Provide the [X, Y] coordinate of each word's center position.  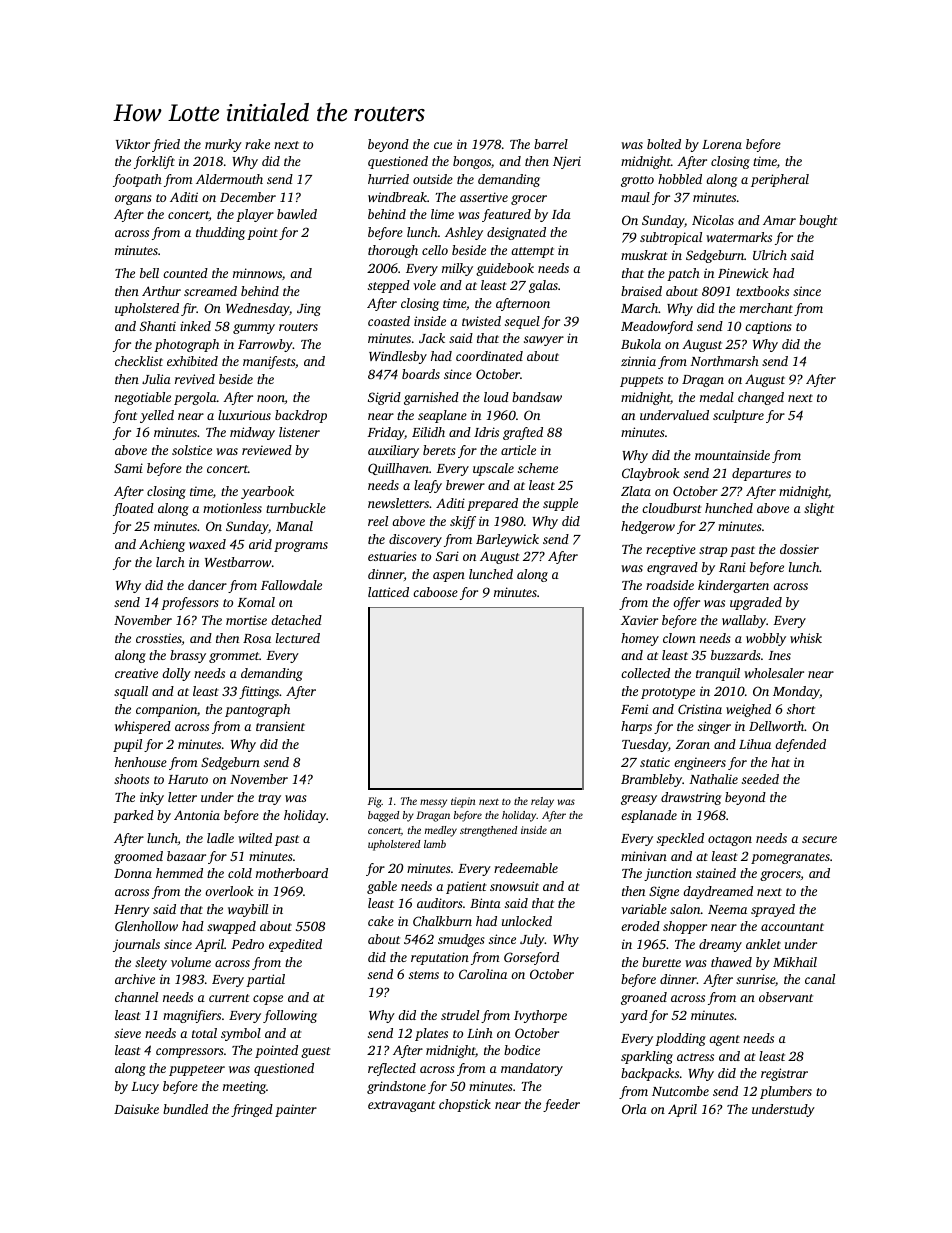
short [801, 709]
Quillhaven [398, 469]
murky [223, 145]
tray [269, 799]
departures [761, 474]
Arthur [161, 291]
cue [443, 145]
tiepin [463, 802]
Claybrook [651, 474]
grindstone [396, 1087]
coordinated [489, 356]
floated [133, 509]
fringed [252, 1110]
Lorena [722, 144]
